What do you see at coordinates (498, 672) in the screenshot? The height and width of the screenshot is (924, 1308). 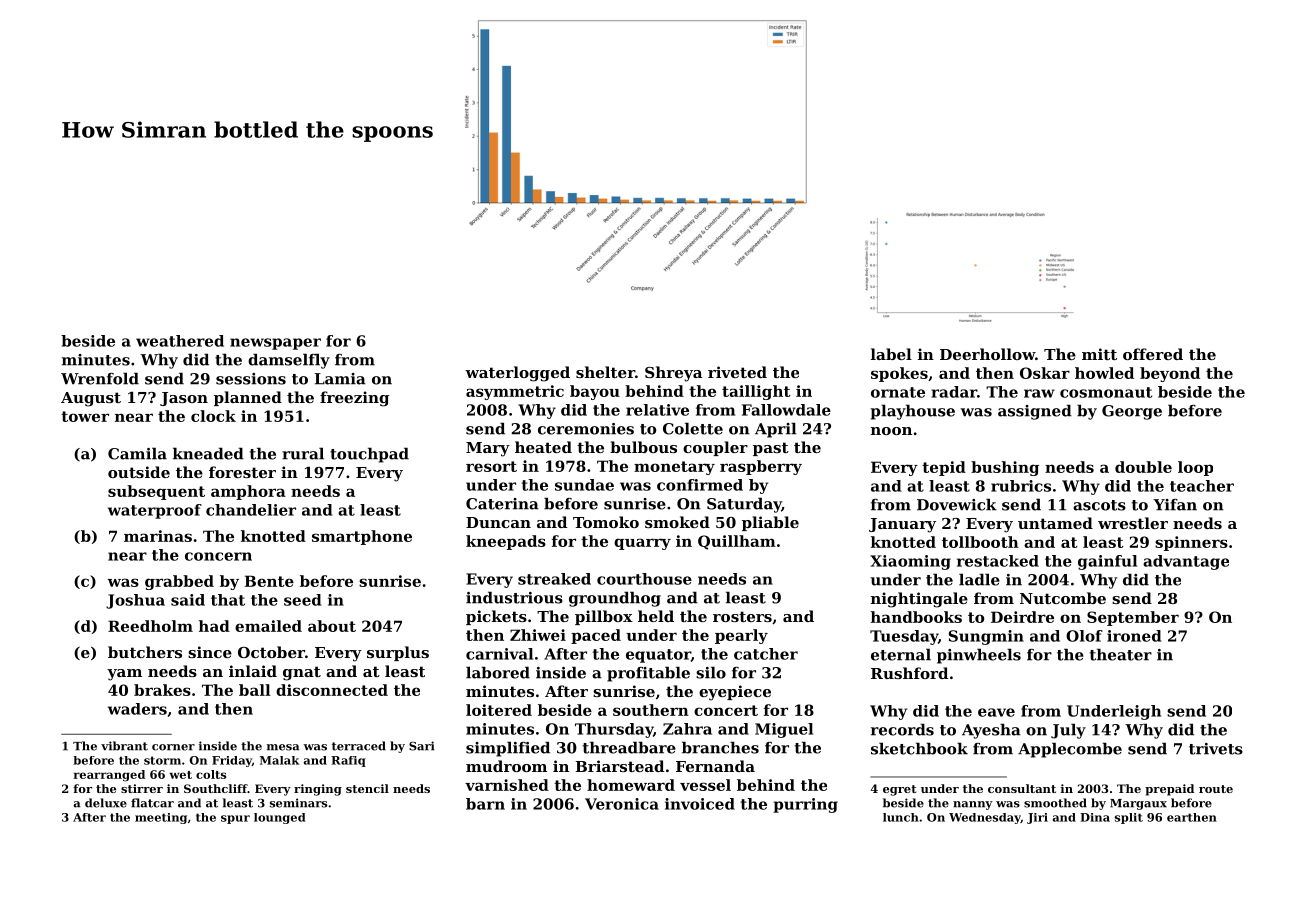 I see `labored` at bounding box center [498, 672].
